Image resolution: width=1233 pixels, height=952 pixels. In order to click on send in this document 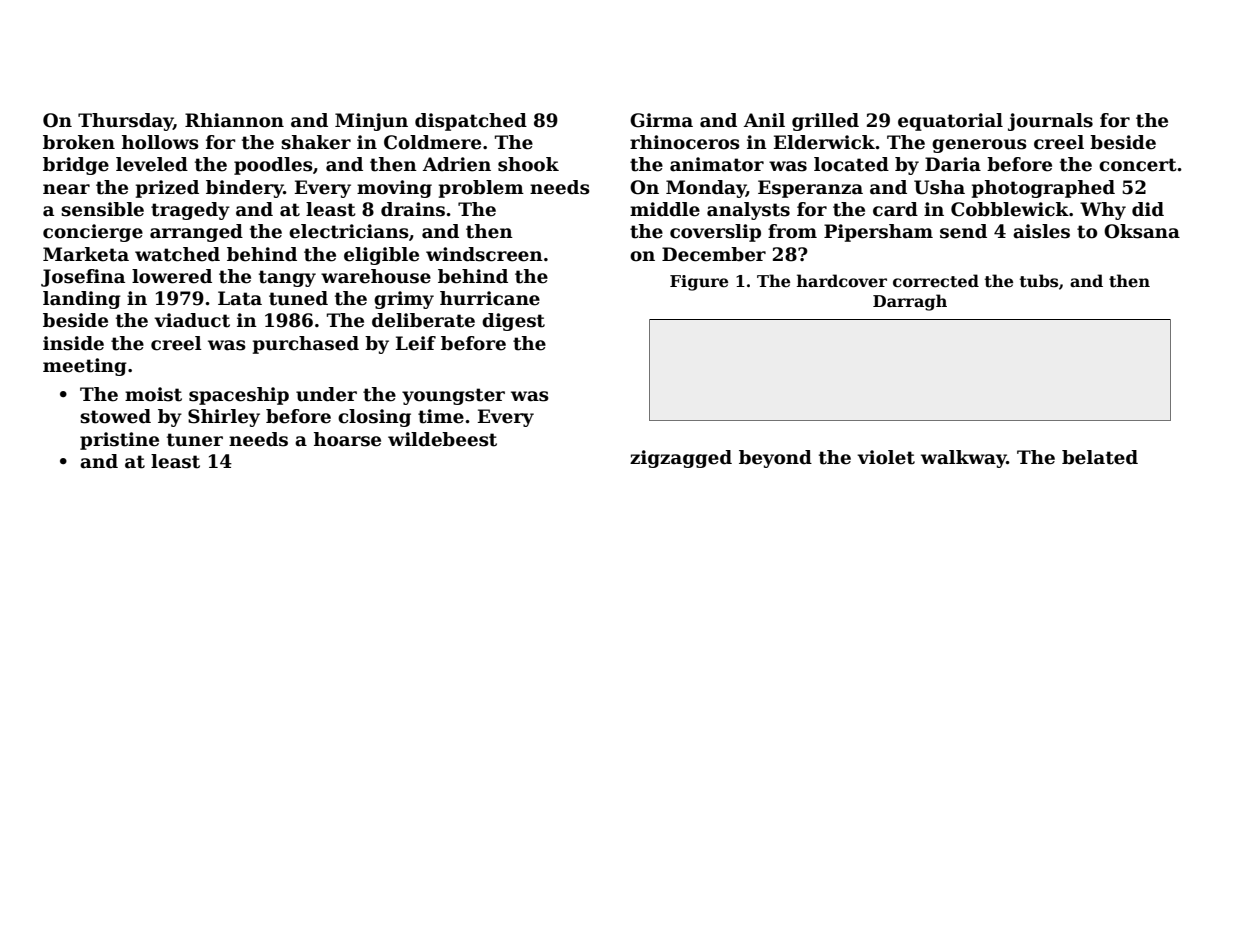, I will do `click(963, 231)`.
